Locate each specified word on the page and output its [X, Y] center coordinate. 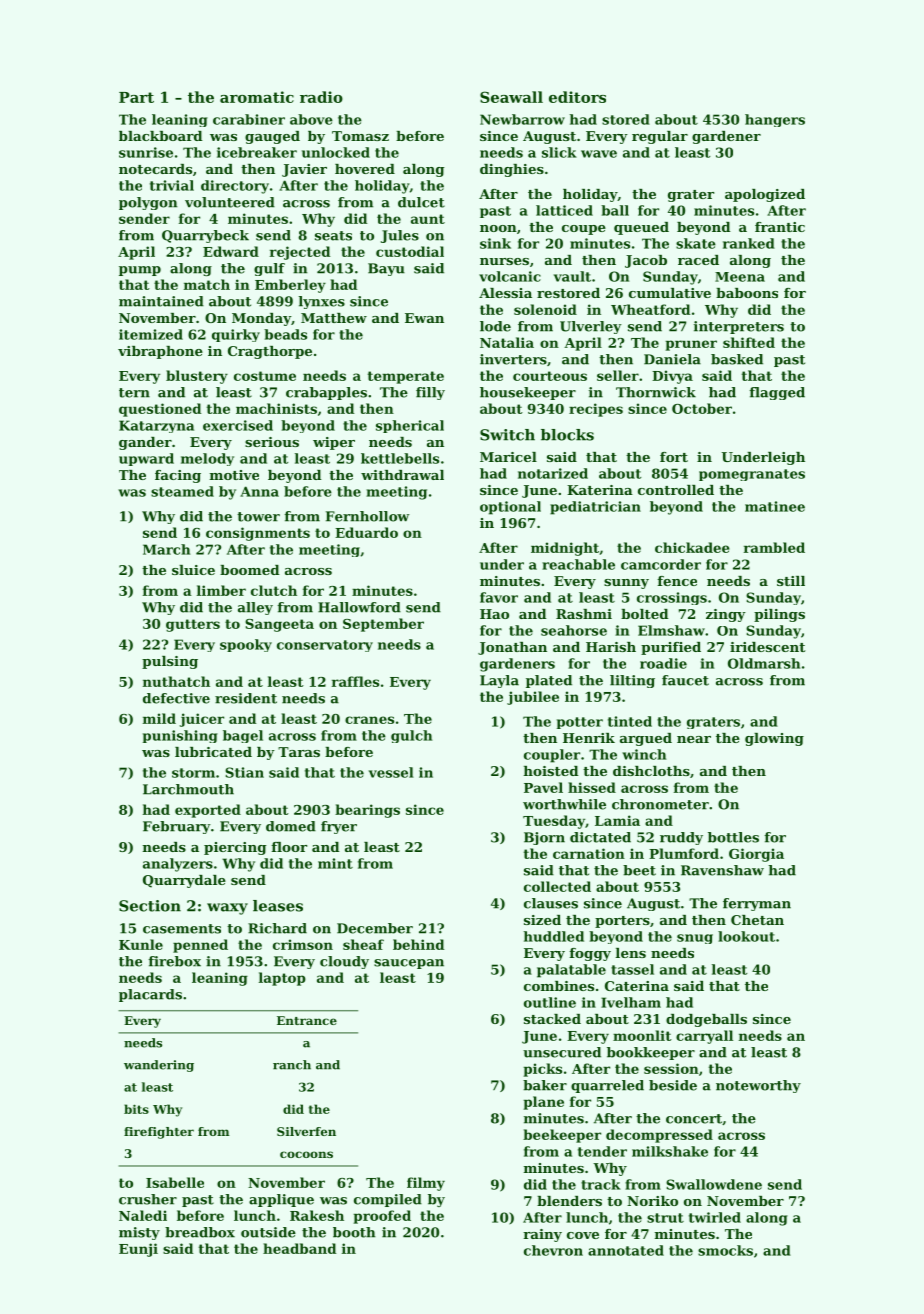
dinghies [512, 170]
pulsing [170, 662]
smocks [725, 1250]
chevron [553, 1250]
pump [140, 271]
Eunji [138, 1250]
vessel [391, 772]
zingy [726, 615]
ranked [749, 243]
